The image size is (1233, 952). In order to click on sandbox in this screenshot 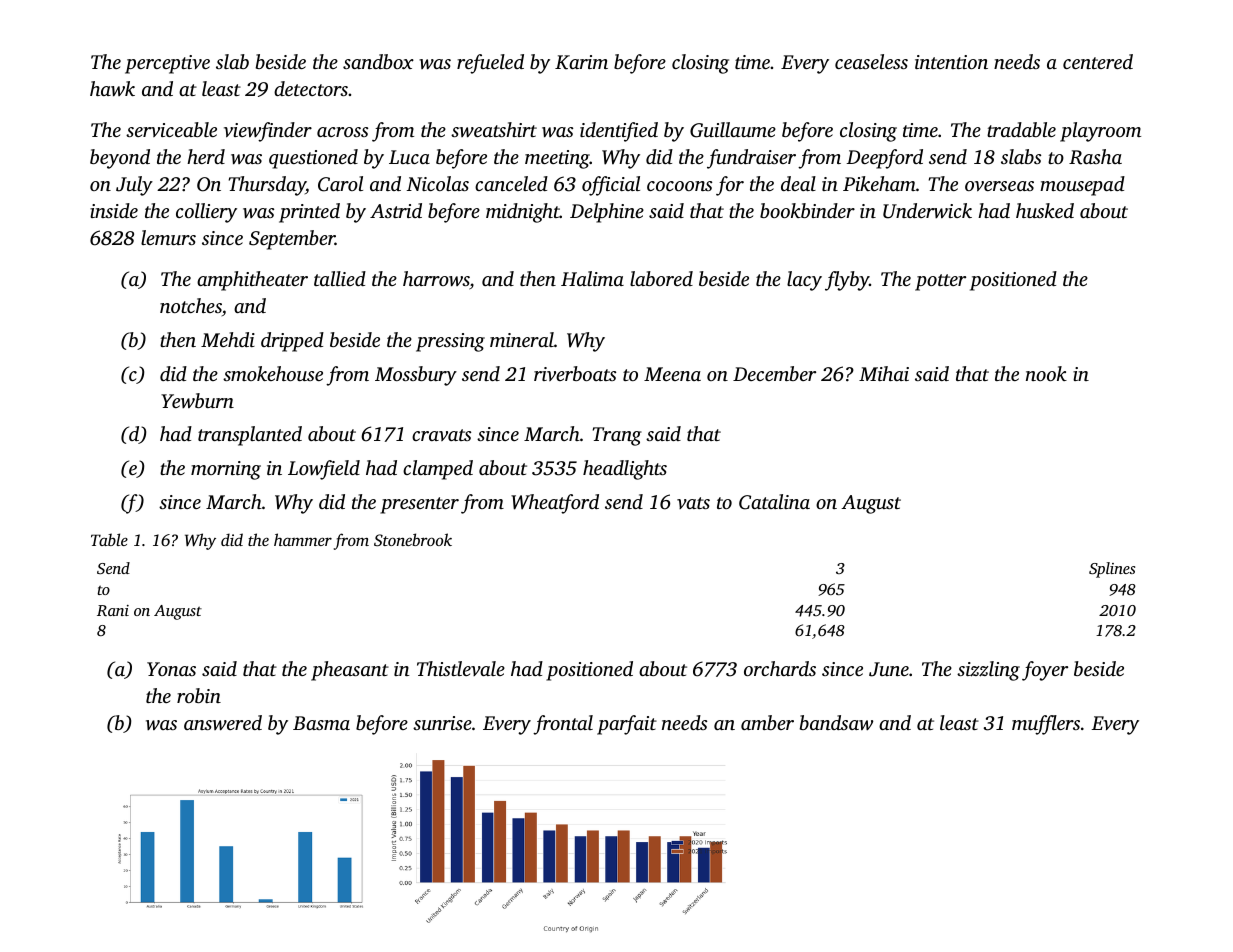, I will do `click(378, 61)`.
